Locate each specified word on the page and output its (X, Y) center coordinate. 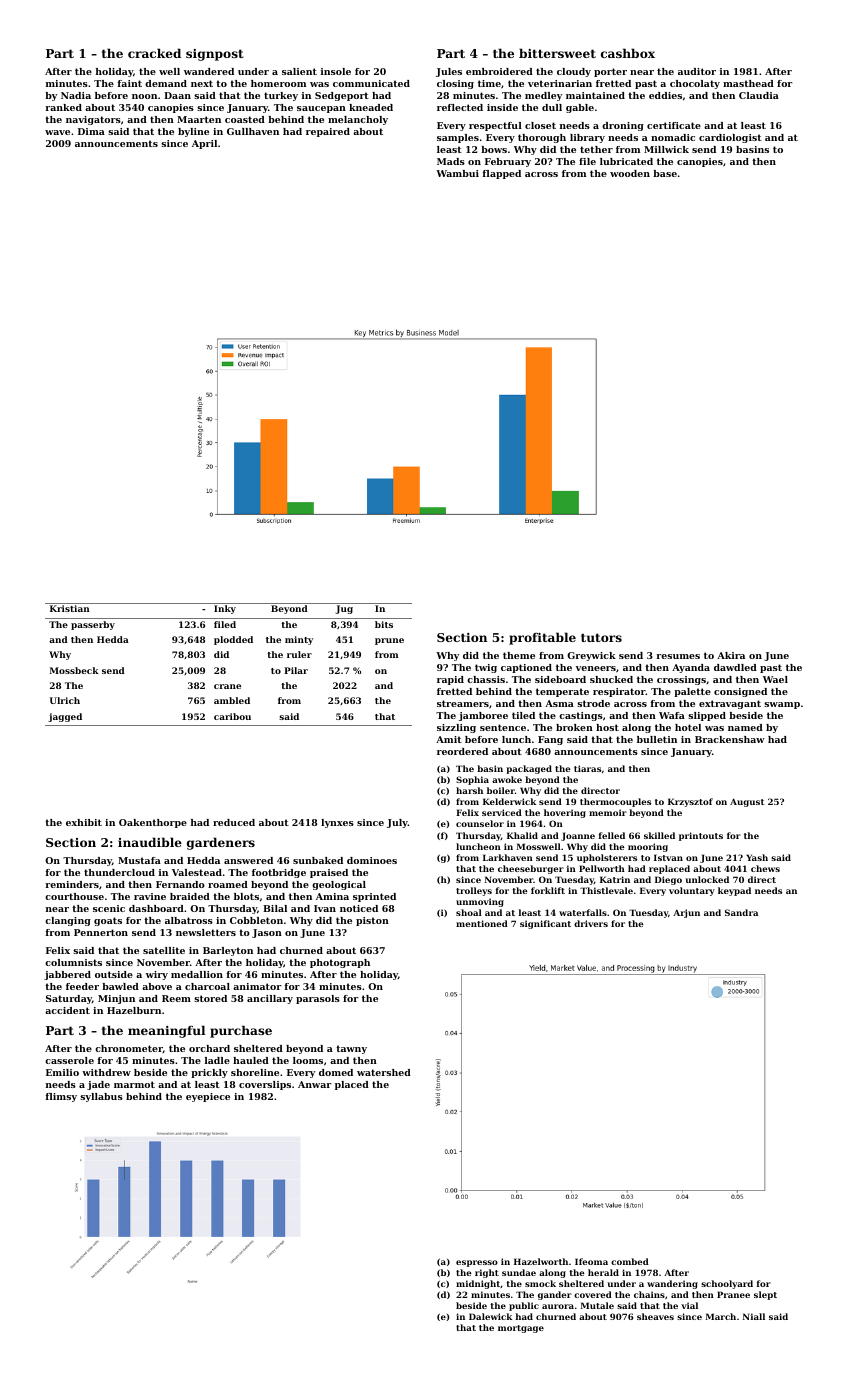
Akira (731, 655)
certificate (674, 125)
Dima (91, 131)
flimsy (61, 1097)
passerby (93, 625)
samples (458, 138)
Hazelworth (541, 1261)
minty (299, 640)
